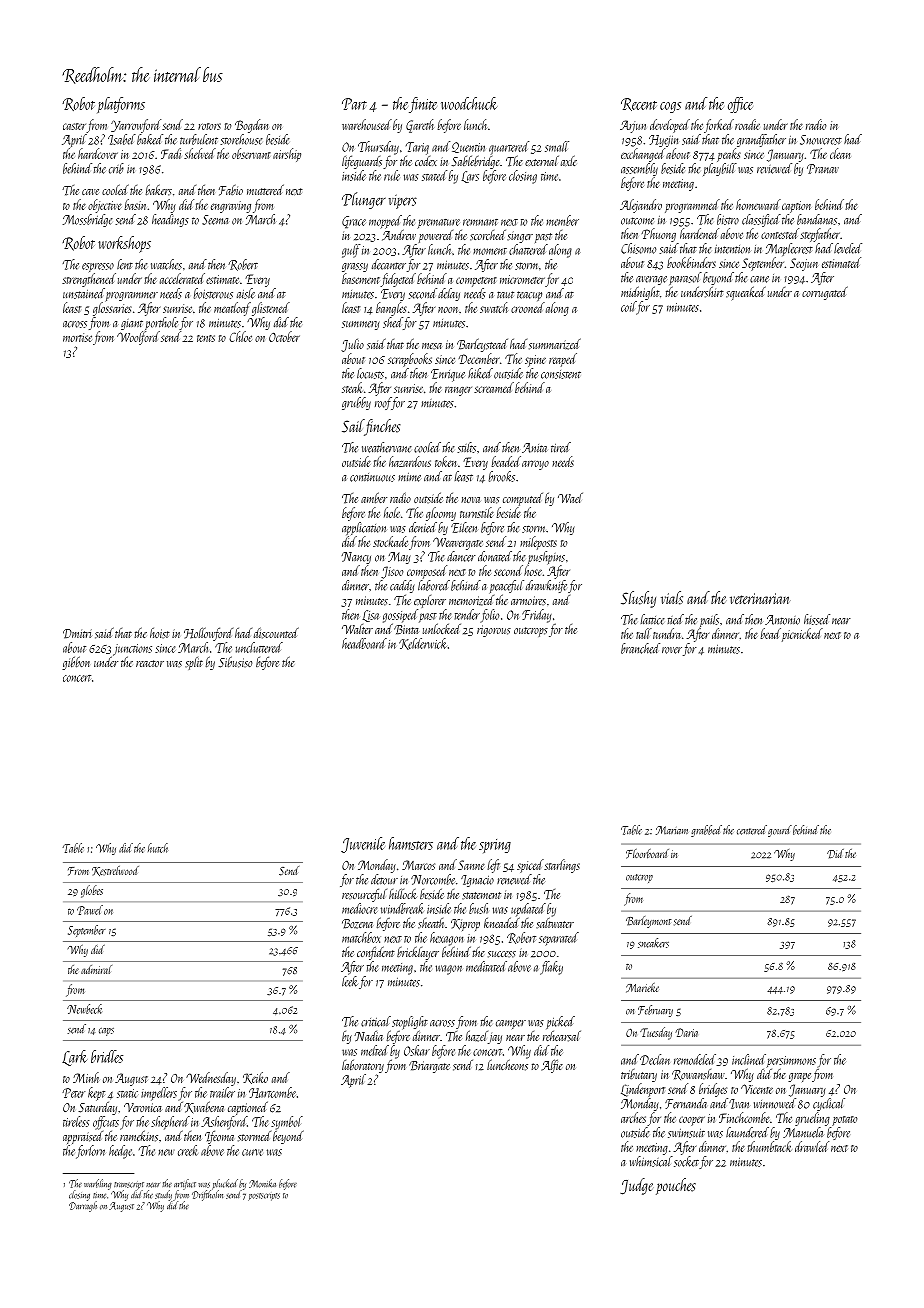  Describe the element at coordinates (96, 969) in the screenshot. I see `admiral` at that location.
